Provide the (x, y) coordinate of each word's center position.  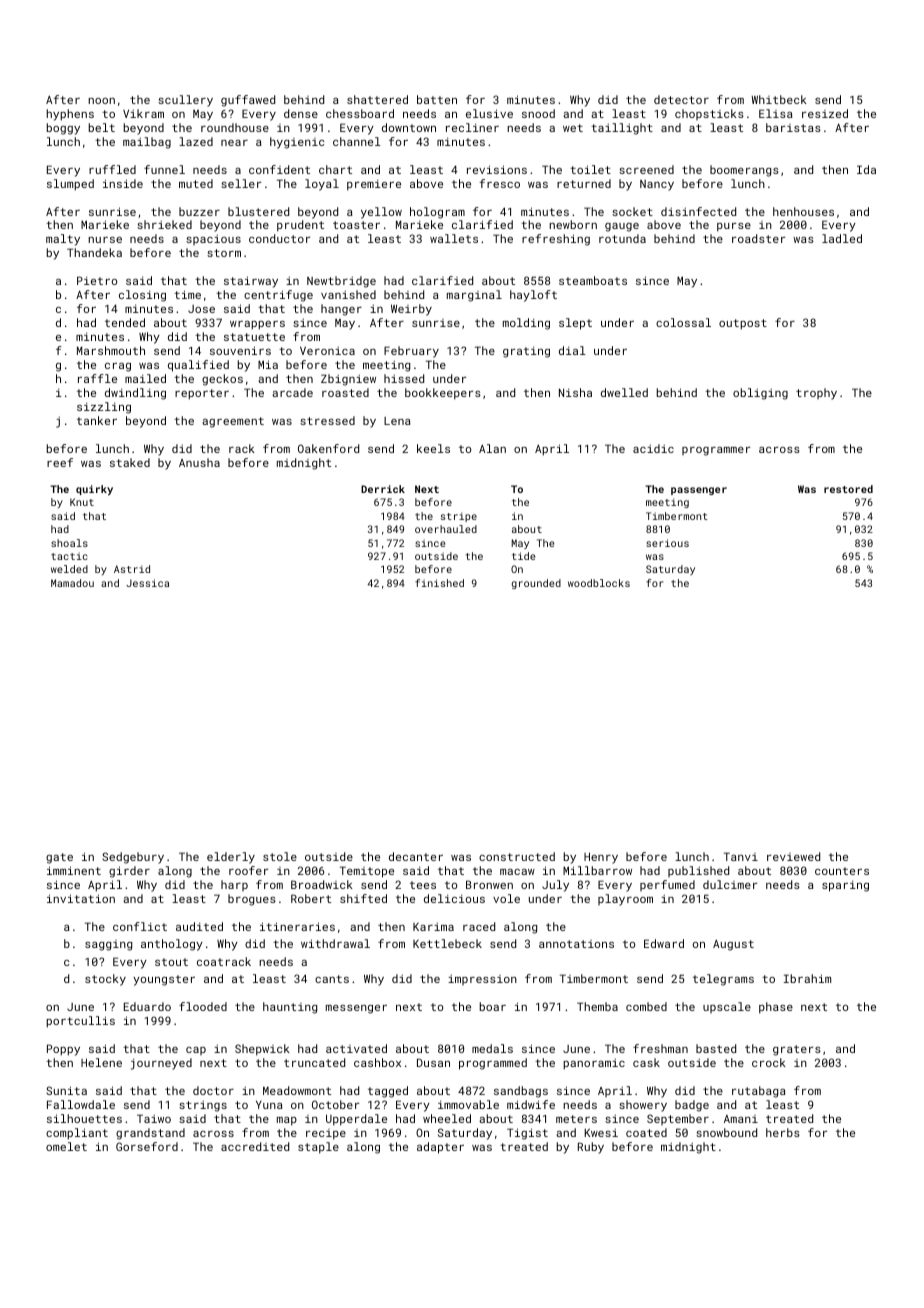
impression (482, 979)
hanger (341, 310)
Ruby (591, 1148)
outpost (743, 324)
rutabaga (759, 1092)
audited (199, 926)
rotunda (622, 238)
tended (125, 322)
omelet (66, 1146)
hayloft (533, 296)
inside (123, 183)
